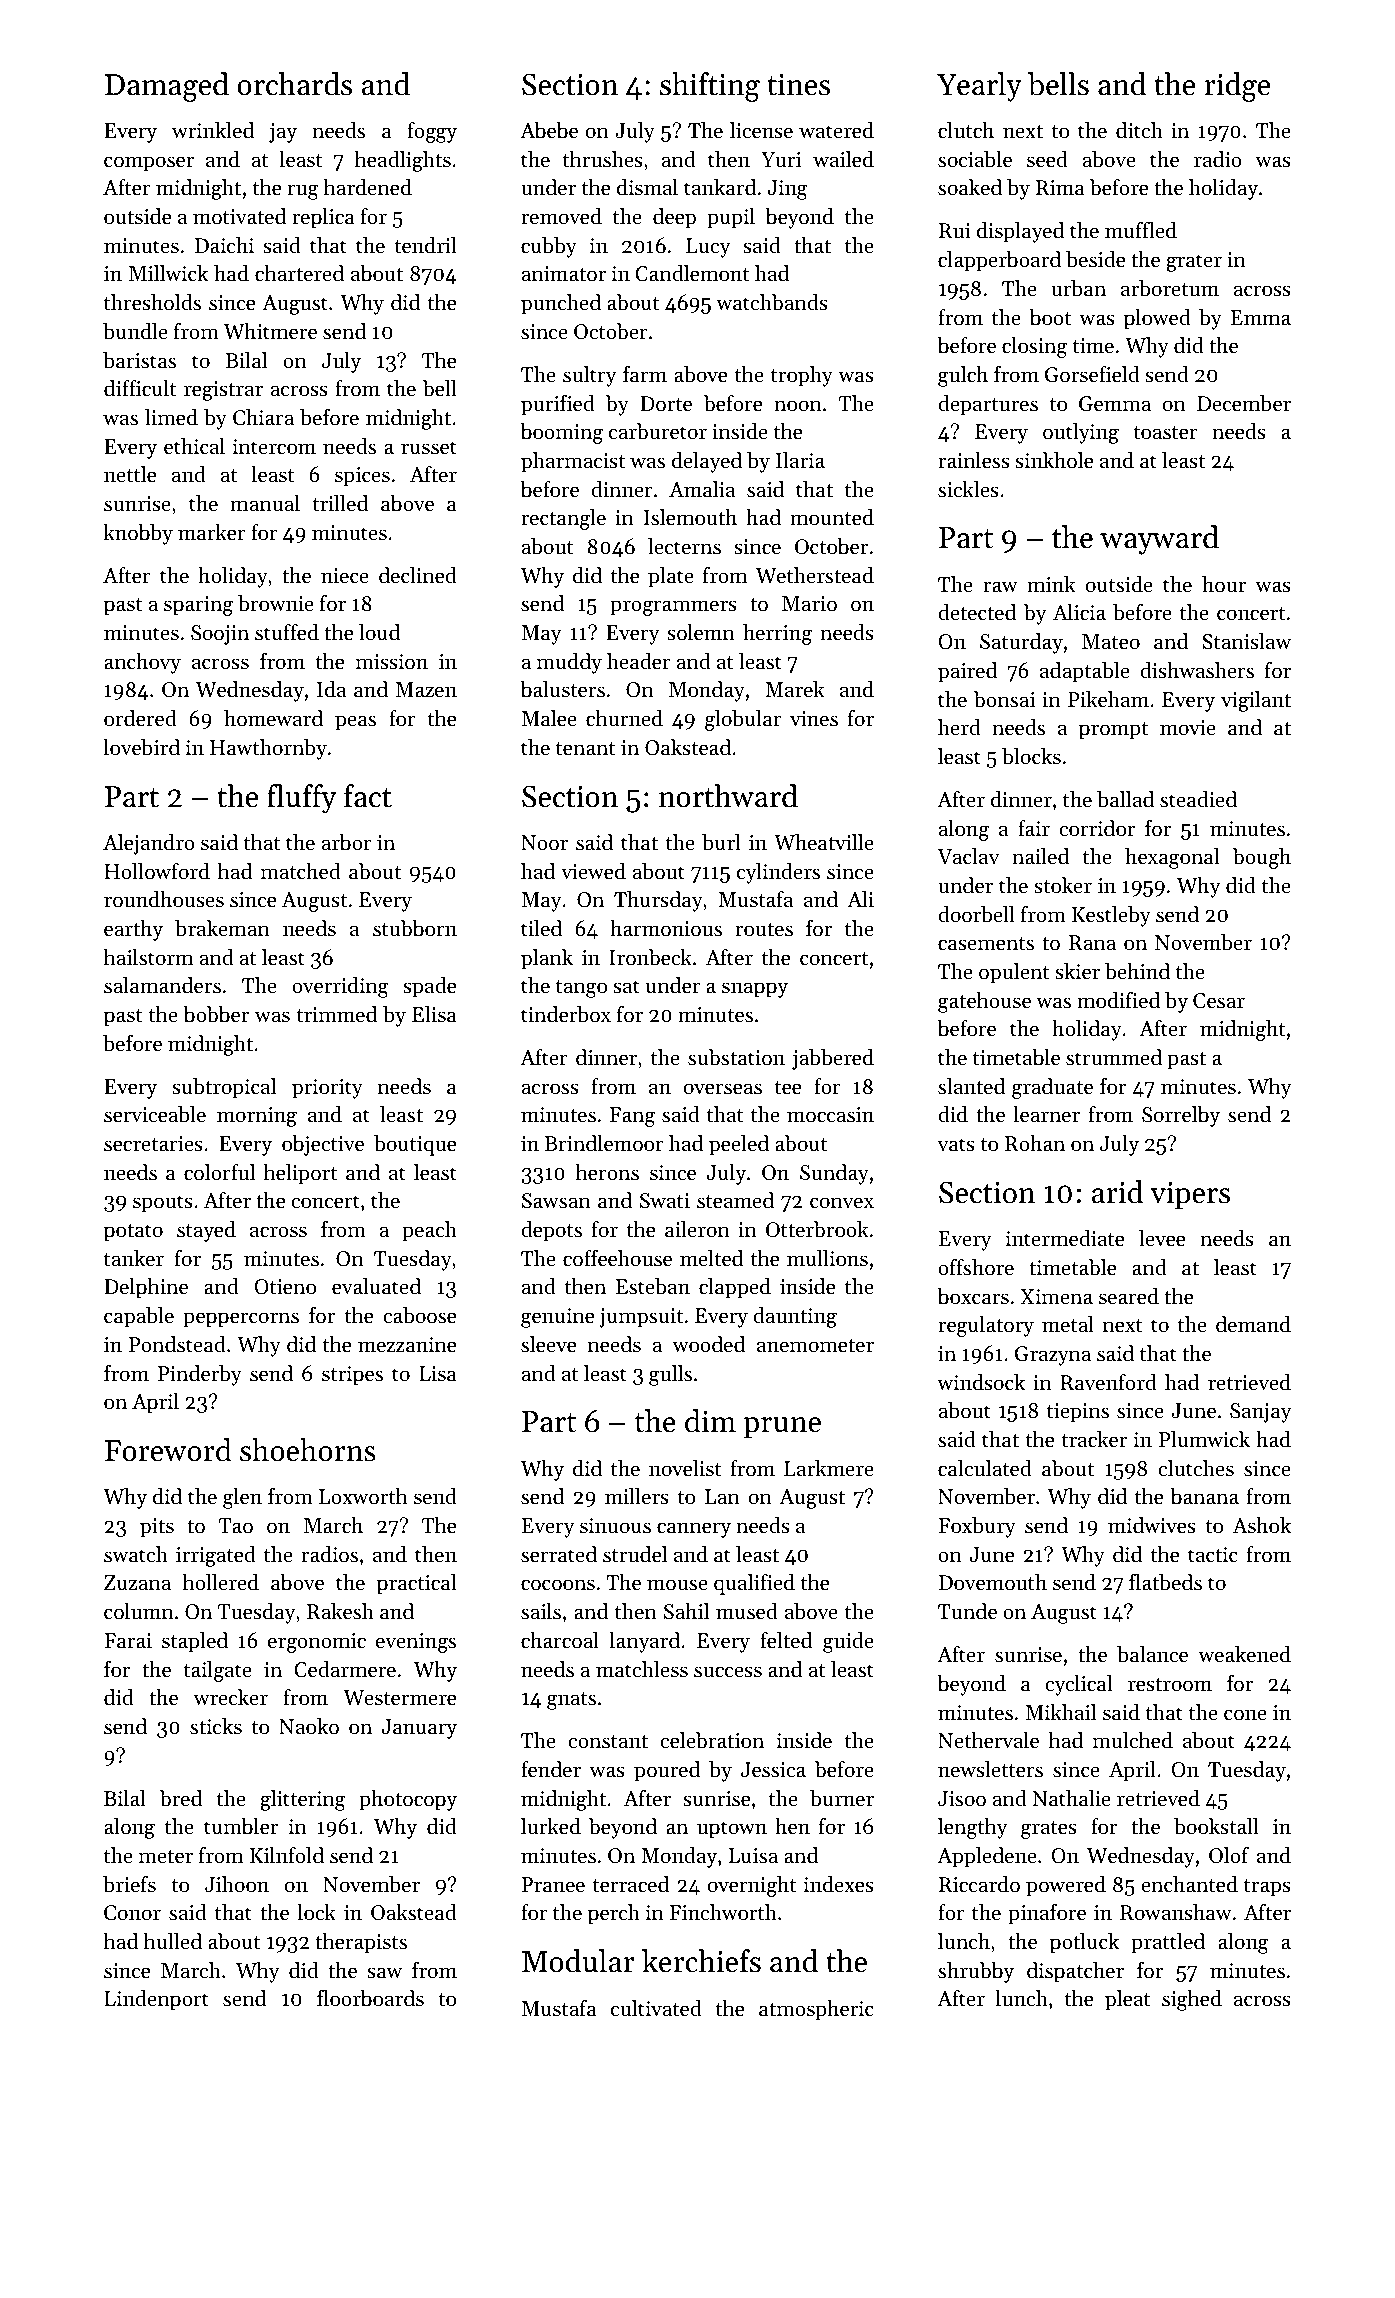 This screenshot has width=1395, height=2298. What do you see at coordinates (816, 2010) in the screenshot?
I see `atmospheric` at bounding box center [816, 2010].
